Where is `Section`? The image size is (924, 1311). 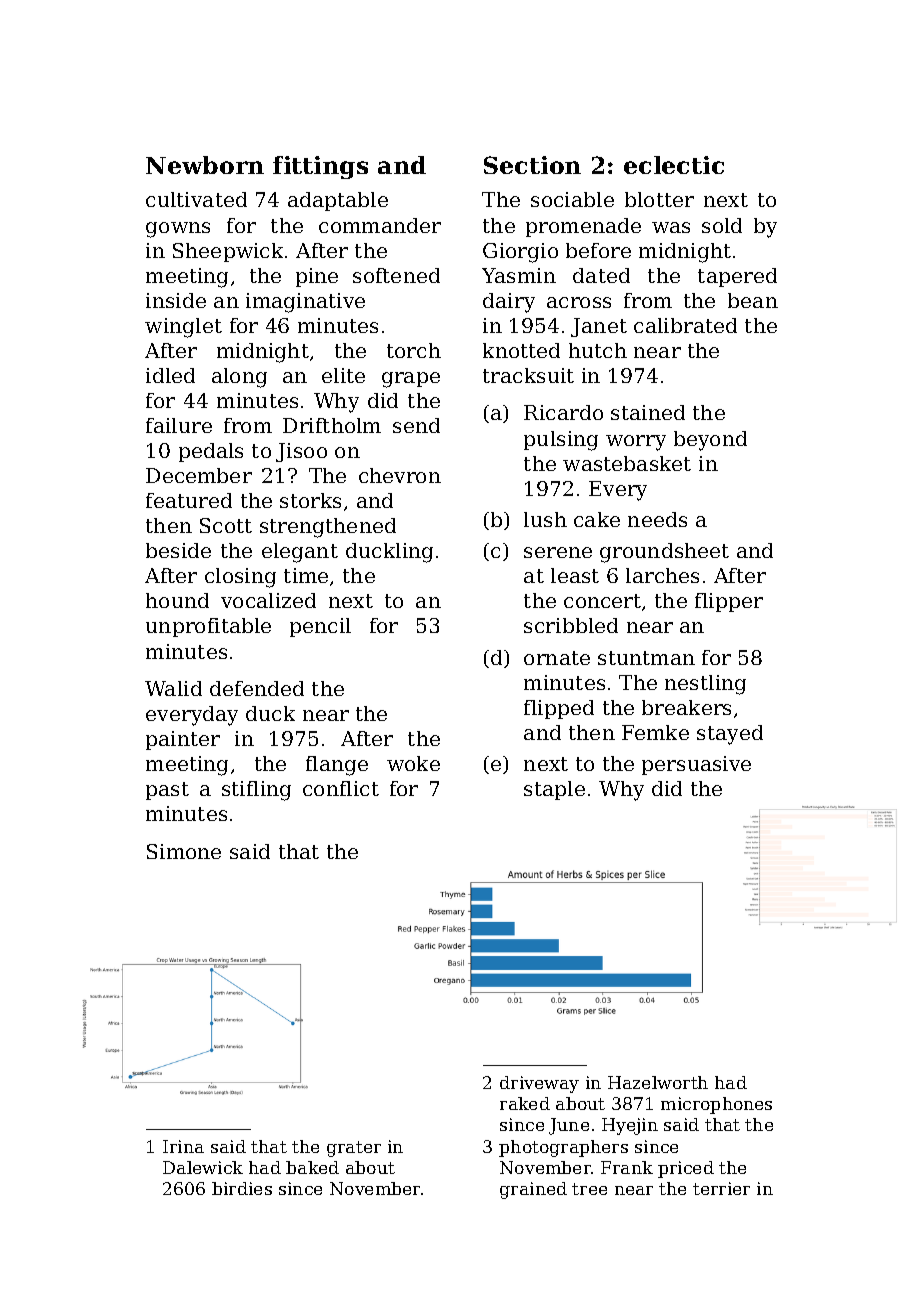 Section is located at coordinates (532, 165).
